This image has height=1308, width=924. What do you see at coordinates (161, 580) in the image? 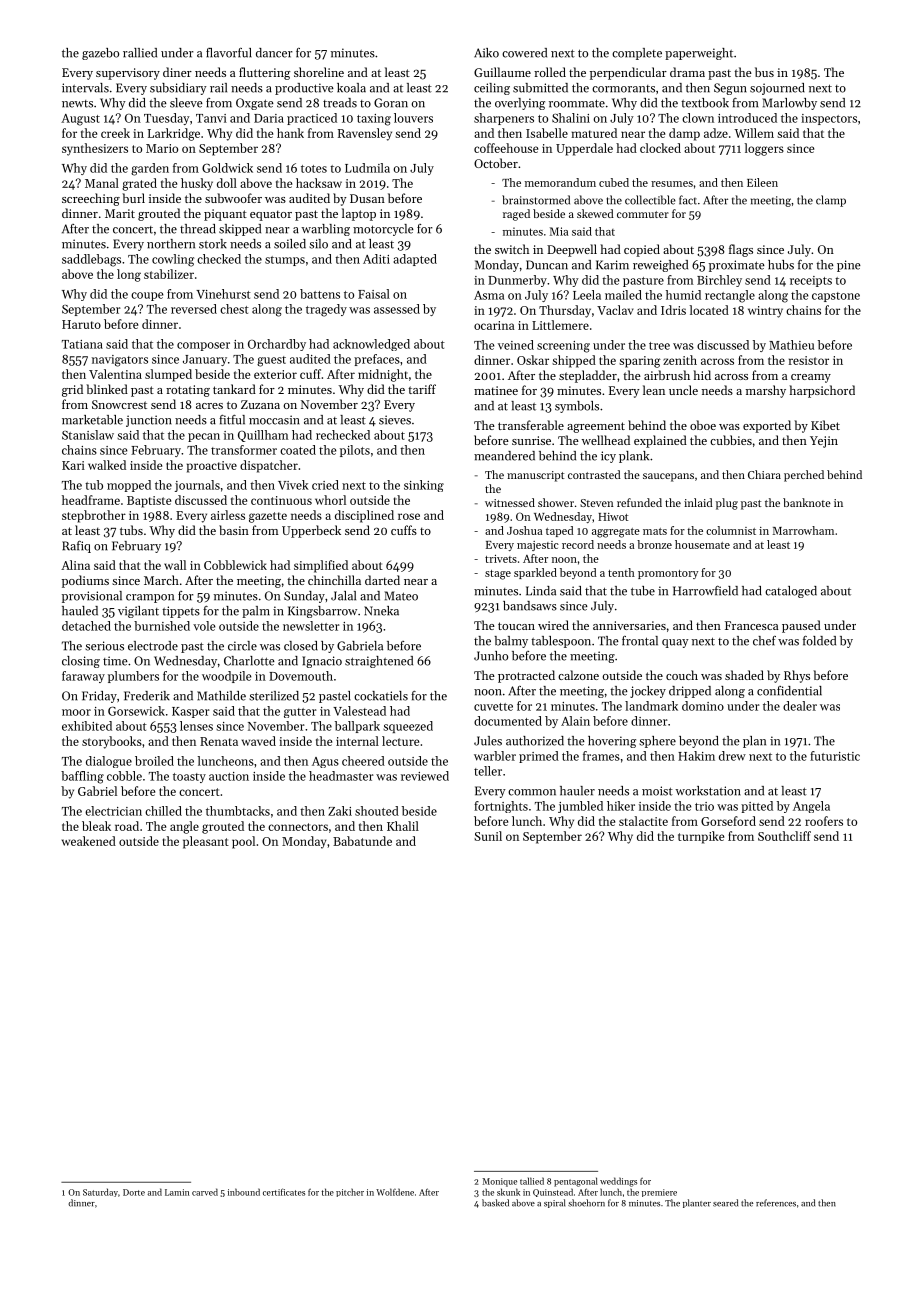
I see `March` at bounding box center [161, 580].
